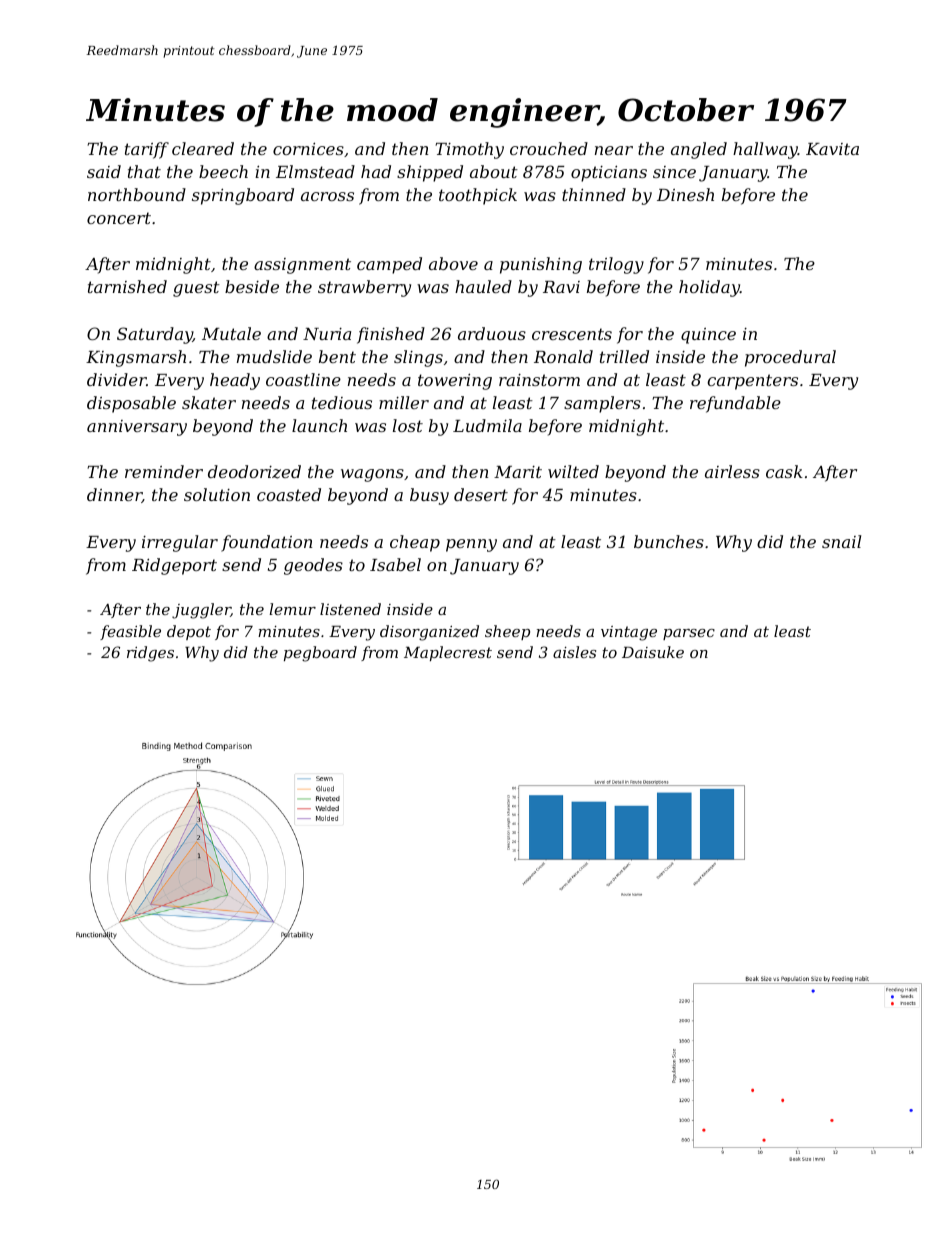 This page has width=952, height=1233. What do you see at coordinates (708, 336) in the page?
I see `quince` at bounding box center [708, 336].
